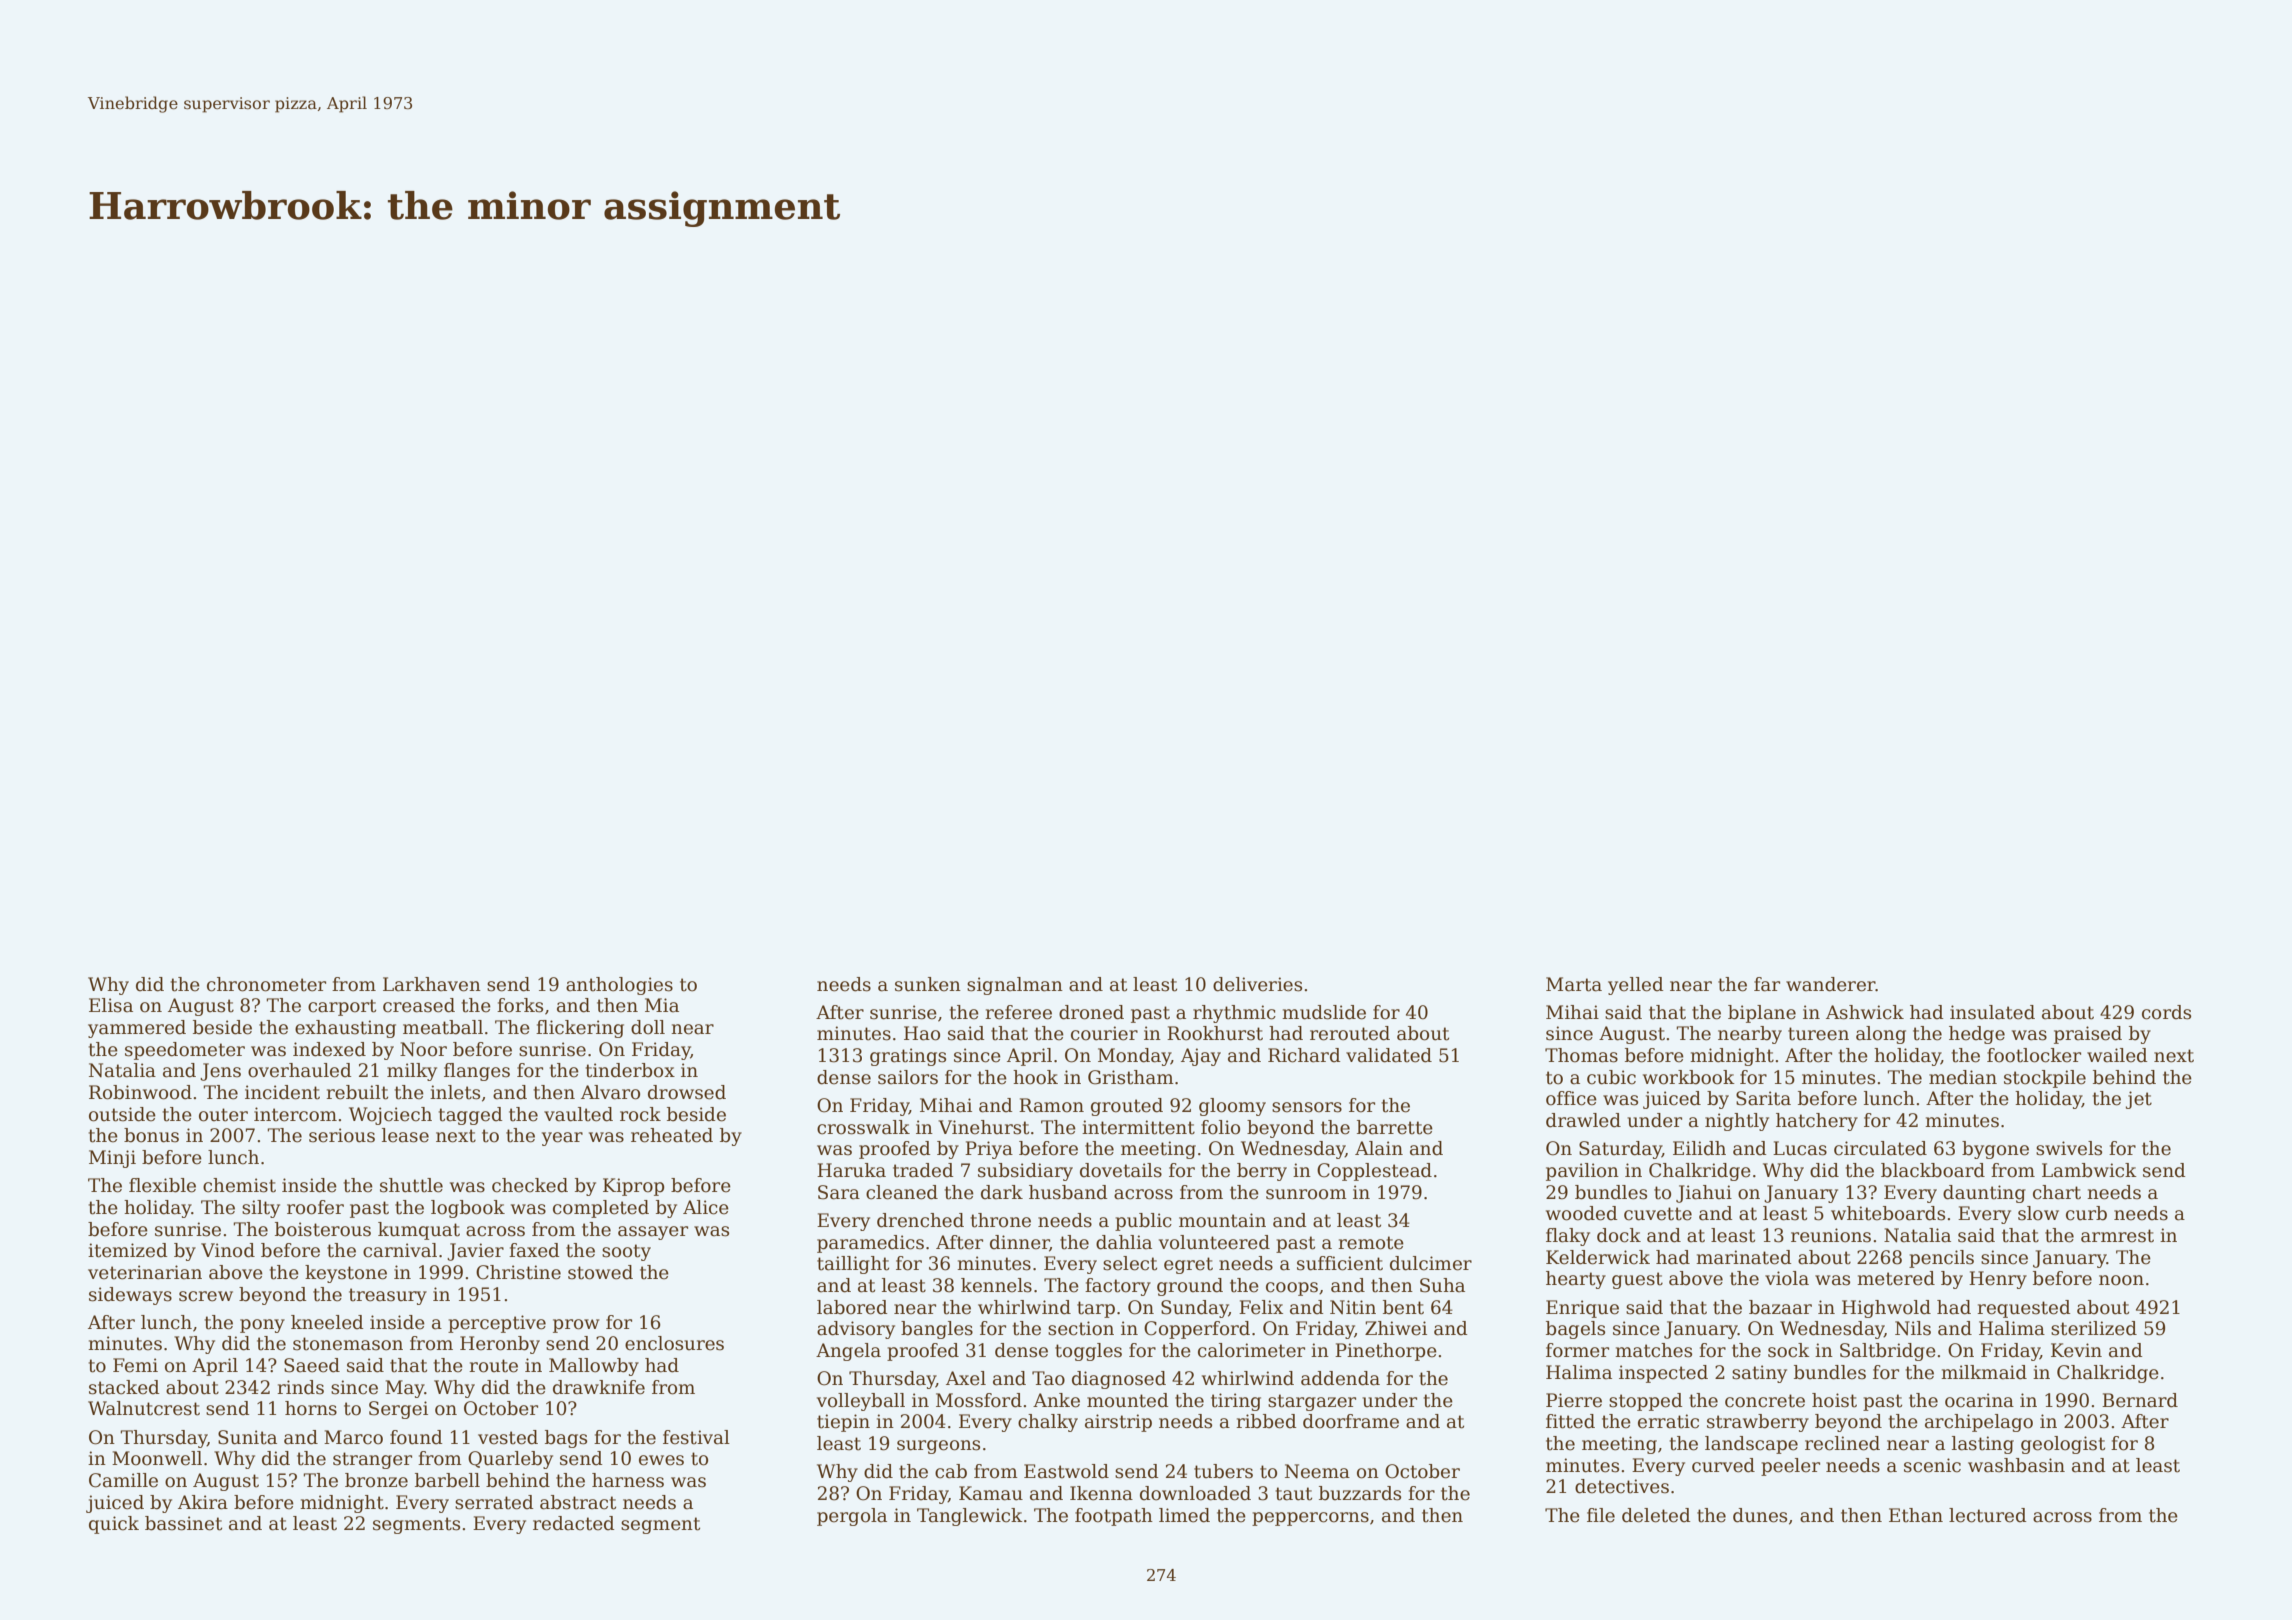 This image has height=1620, width=2292. I want to click on vaulted, so click(578, 1114).
